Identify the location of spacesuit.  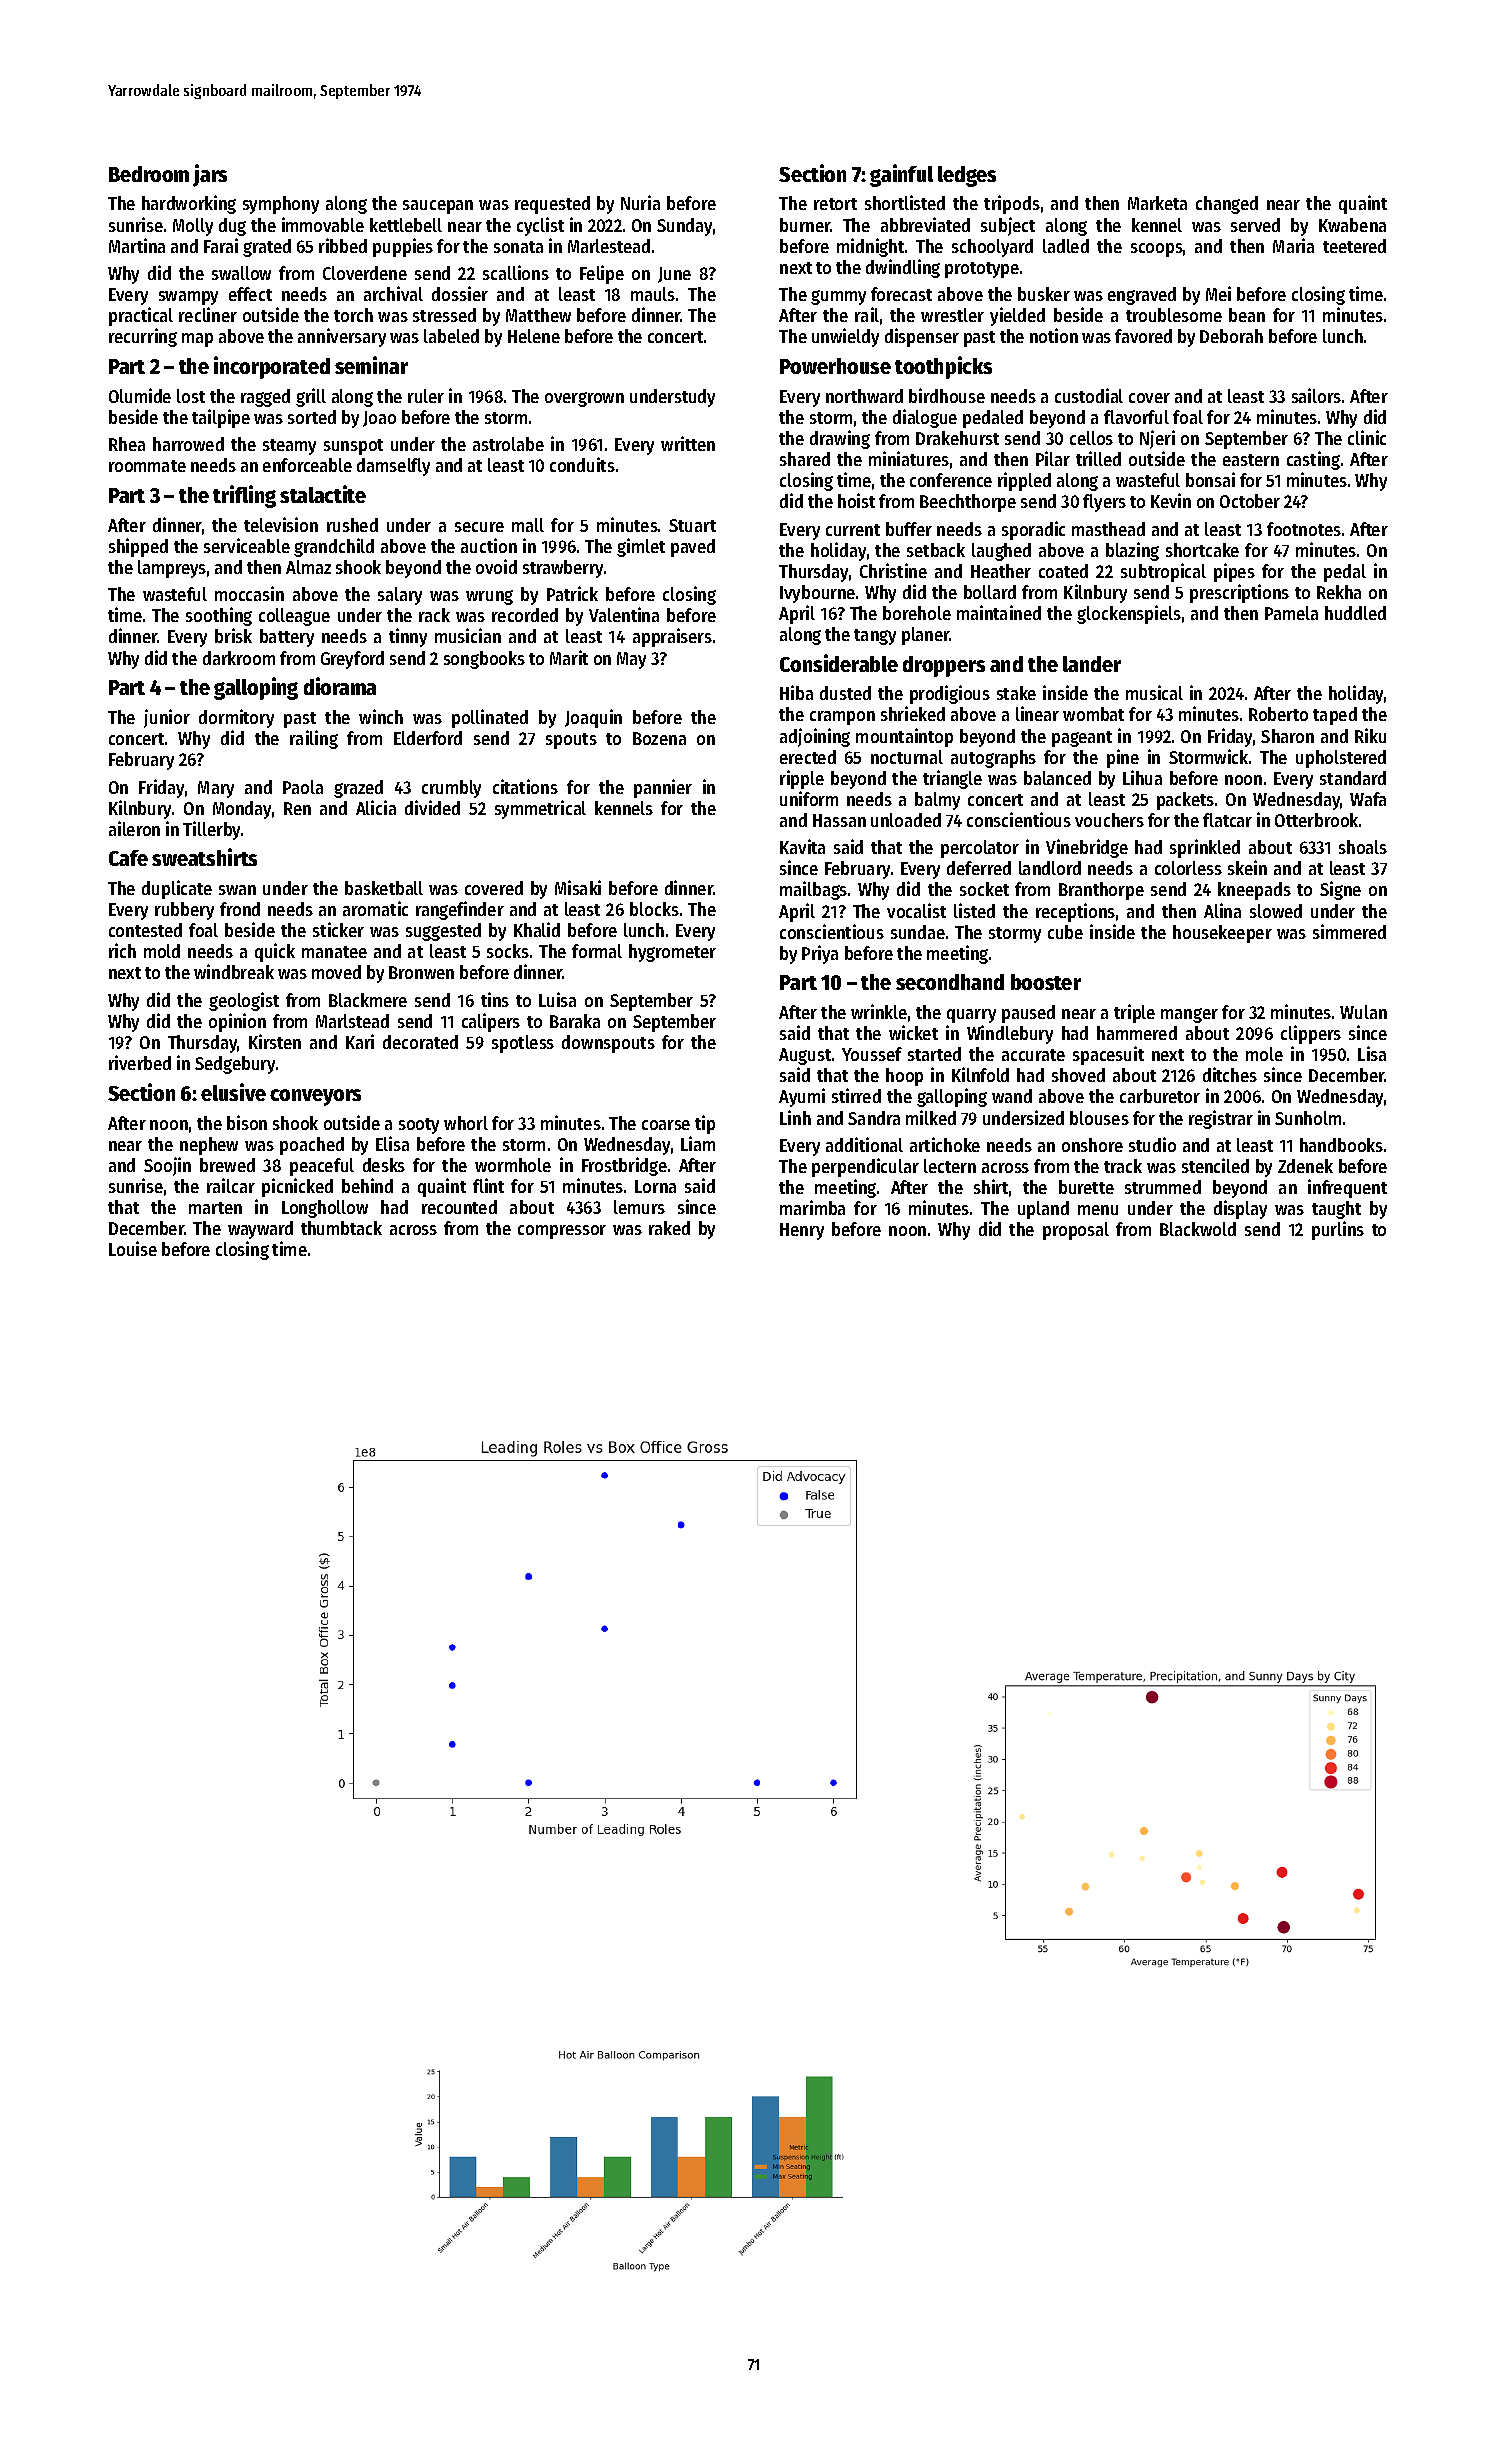
(1108, 1055).
